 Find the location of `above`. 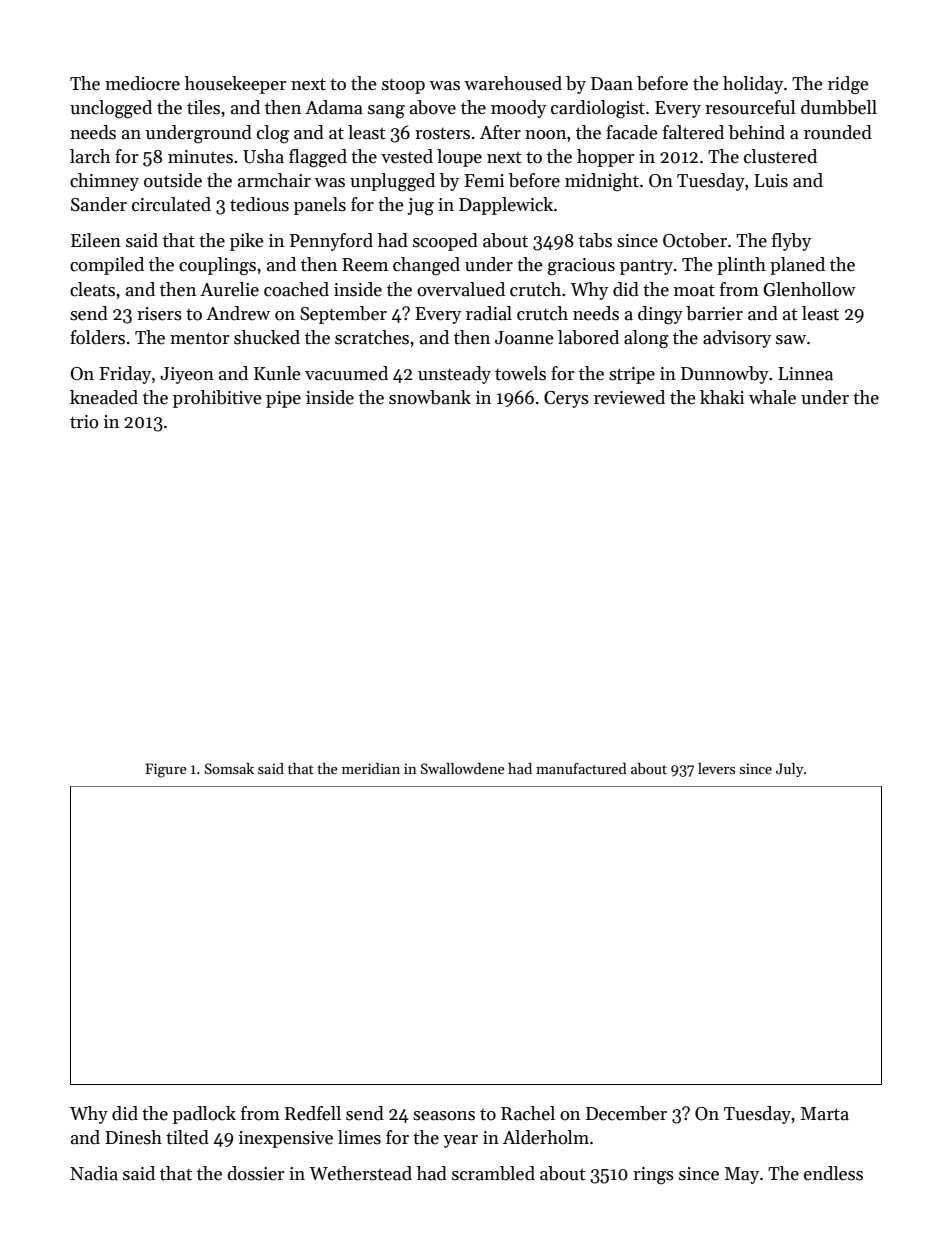

above is located at coordinates (433, 107).
